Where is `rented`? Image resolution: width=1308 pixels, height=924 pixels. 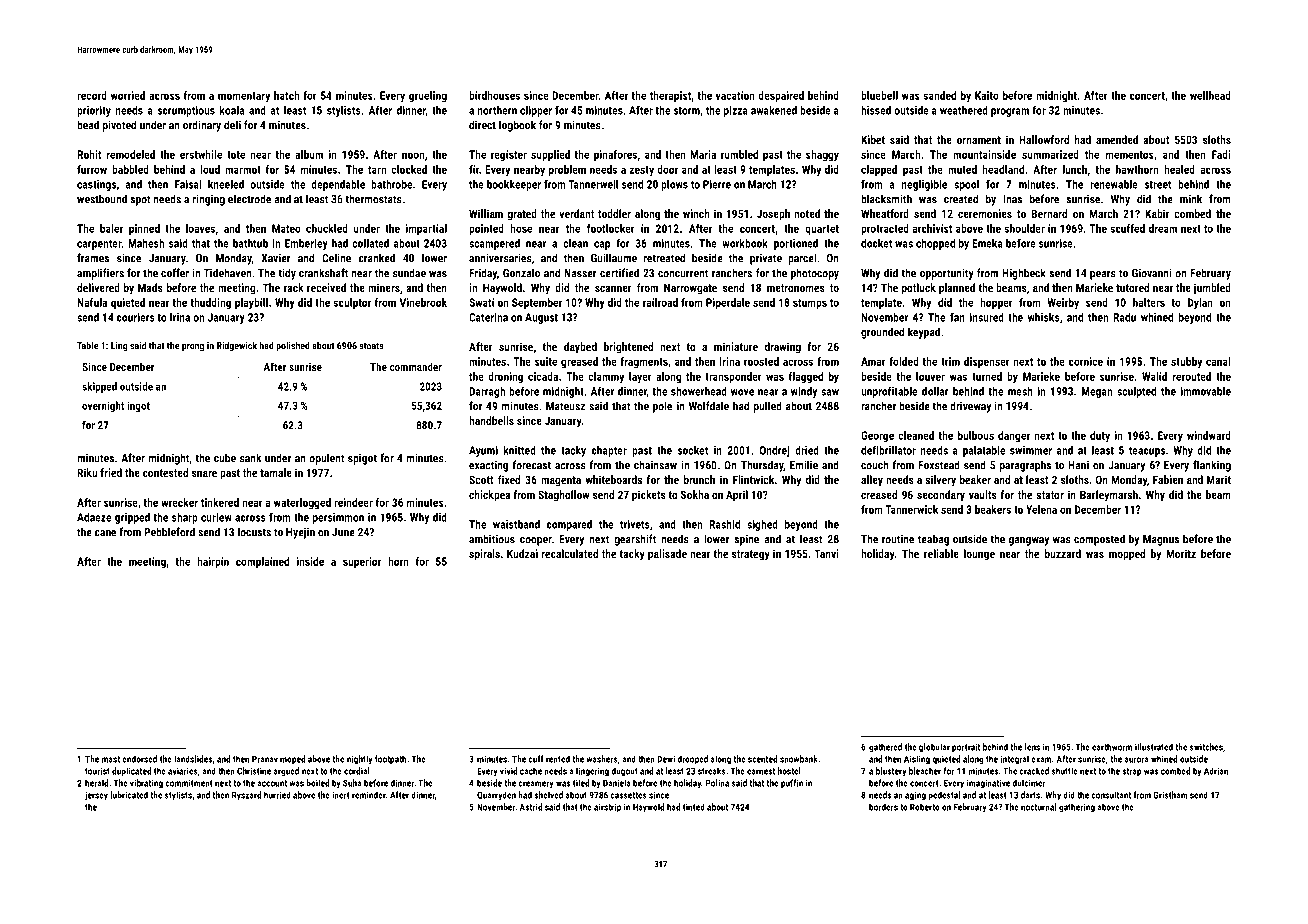
rented is located at coordinates (558, 759).
